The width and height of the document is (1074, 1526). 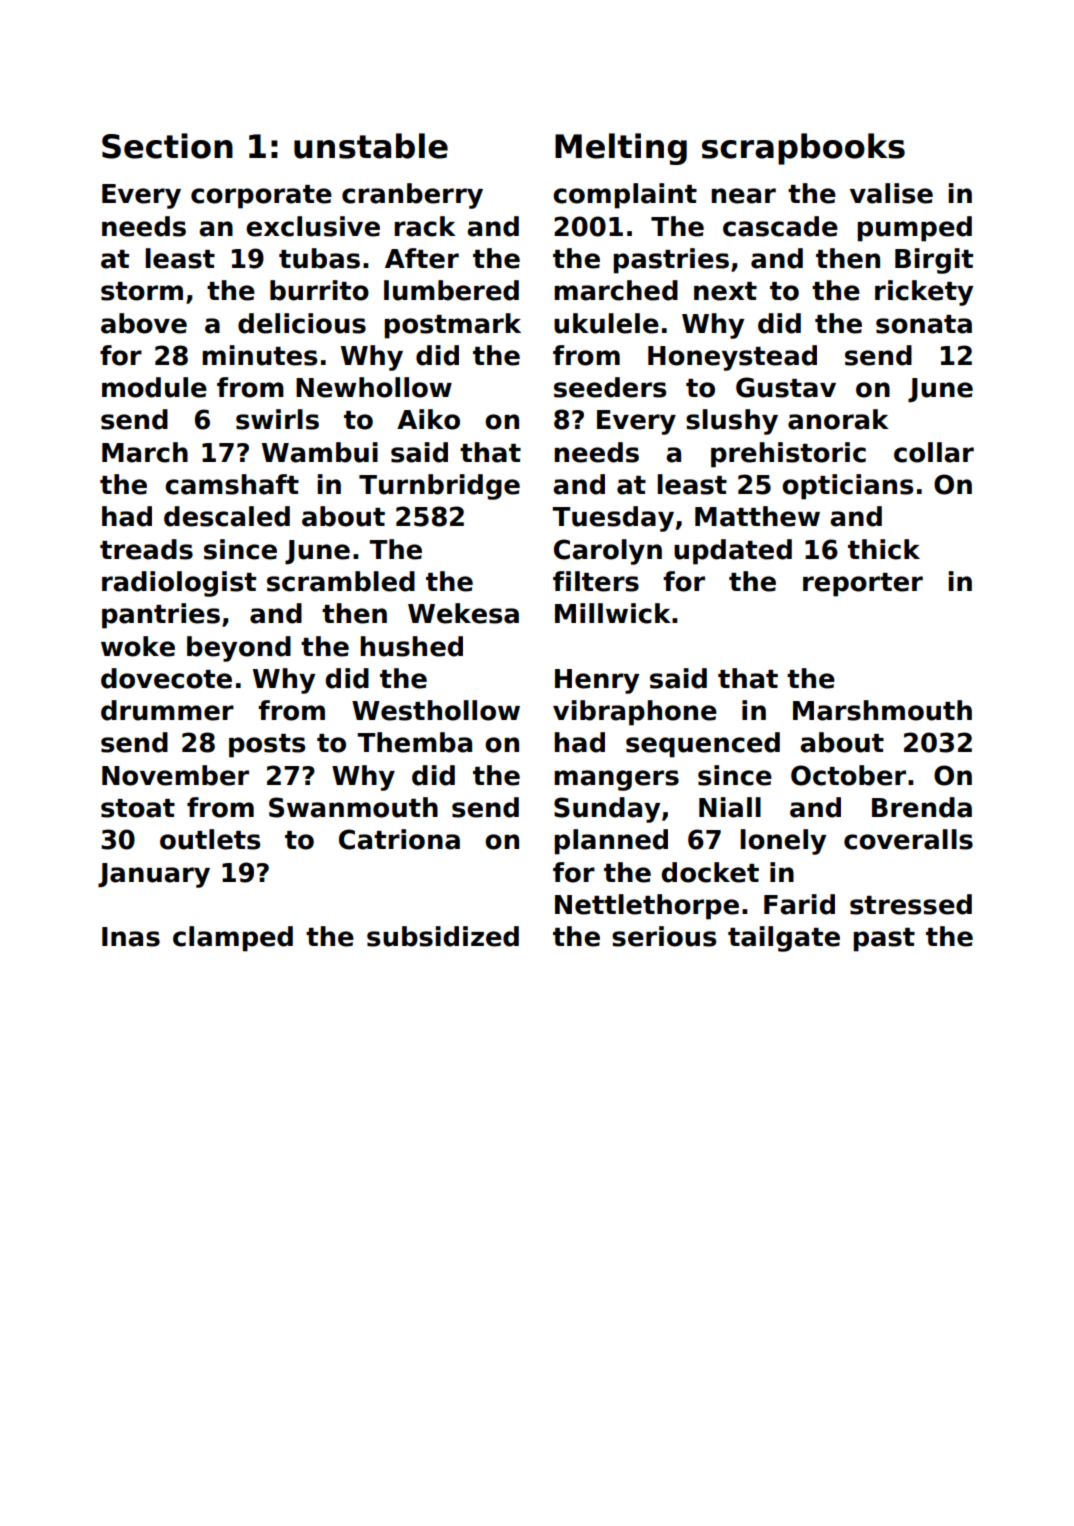 What do you see at coordinates (625, 196) in the document?
I see `complaint` at bounding box center [625, 196].
